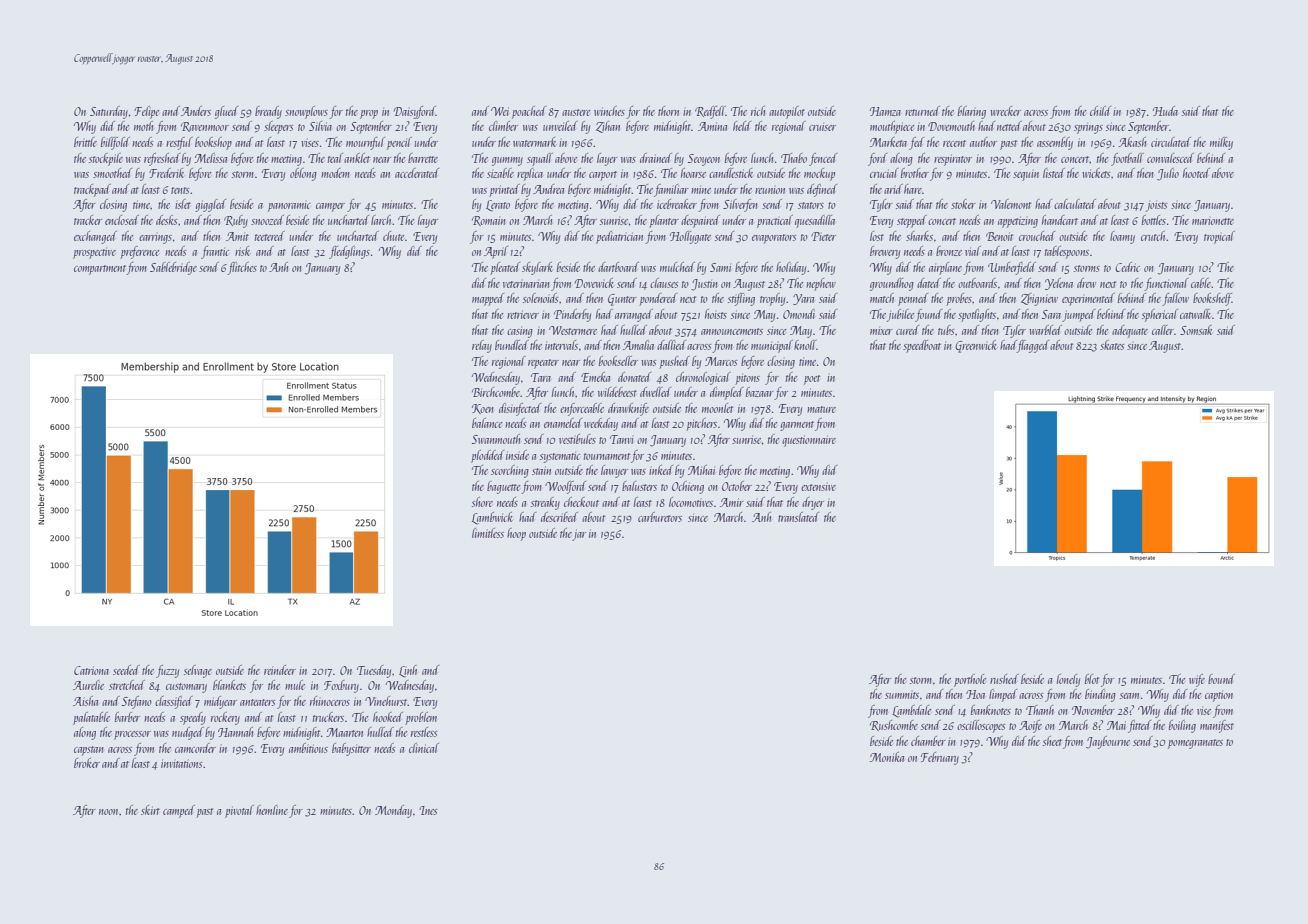 This screenshot has height=924, width=1308. Describe the element at coordinates (166, 220) in the screenshot. I see `desks` at that location.
